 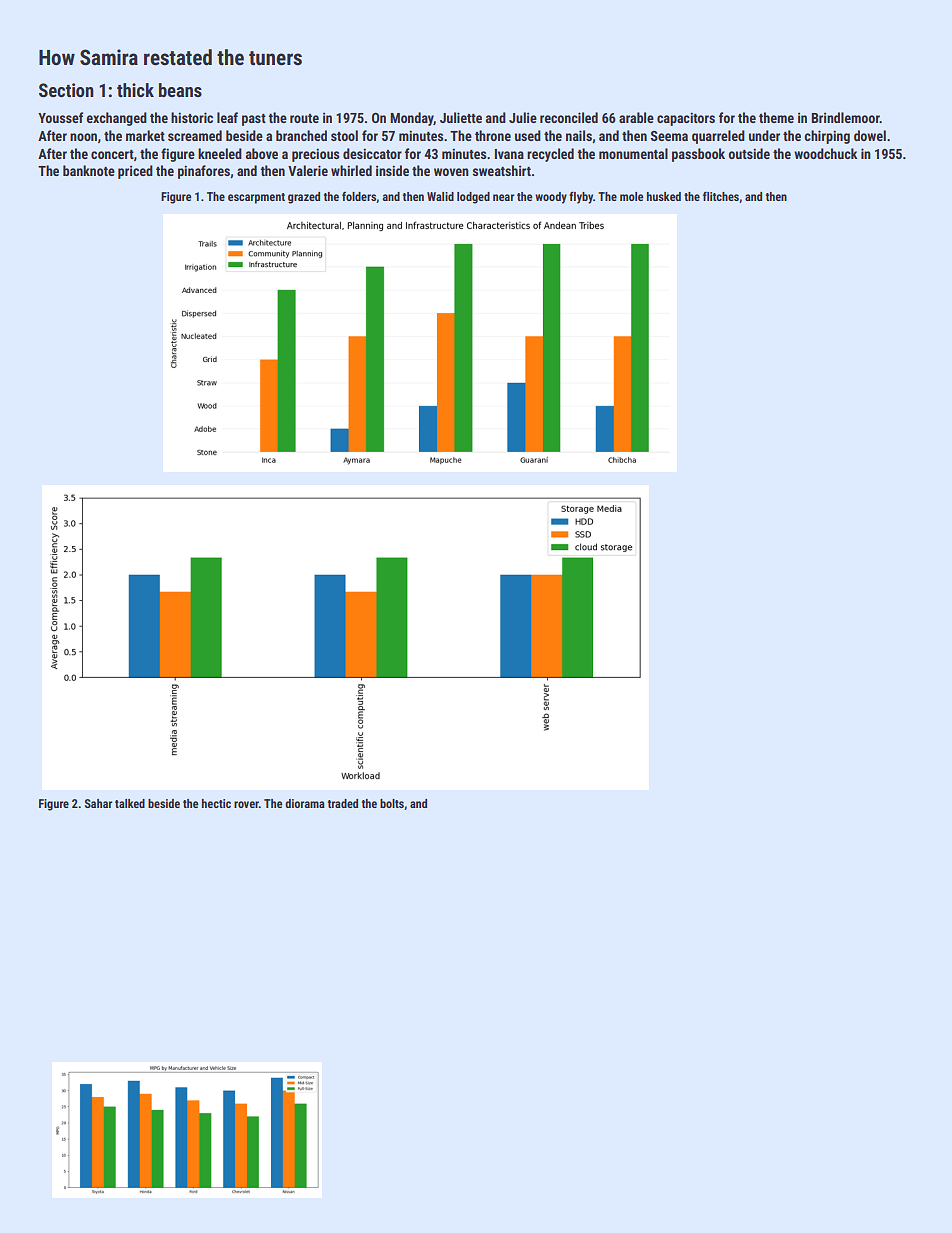 I want to click on flitches, so click(x=721, y=196).
